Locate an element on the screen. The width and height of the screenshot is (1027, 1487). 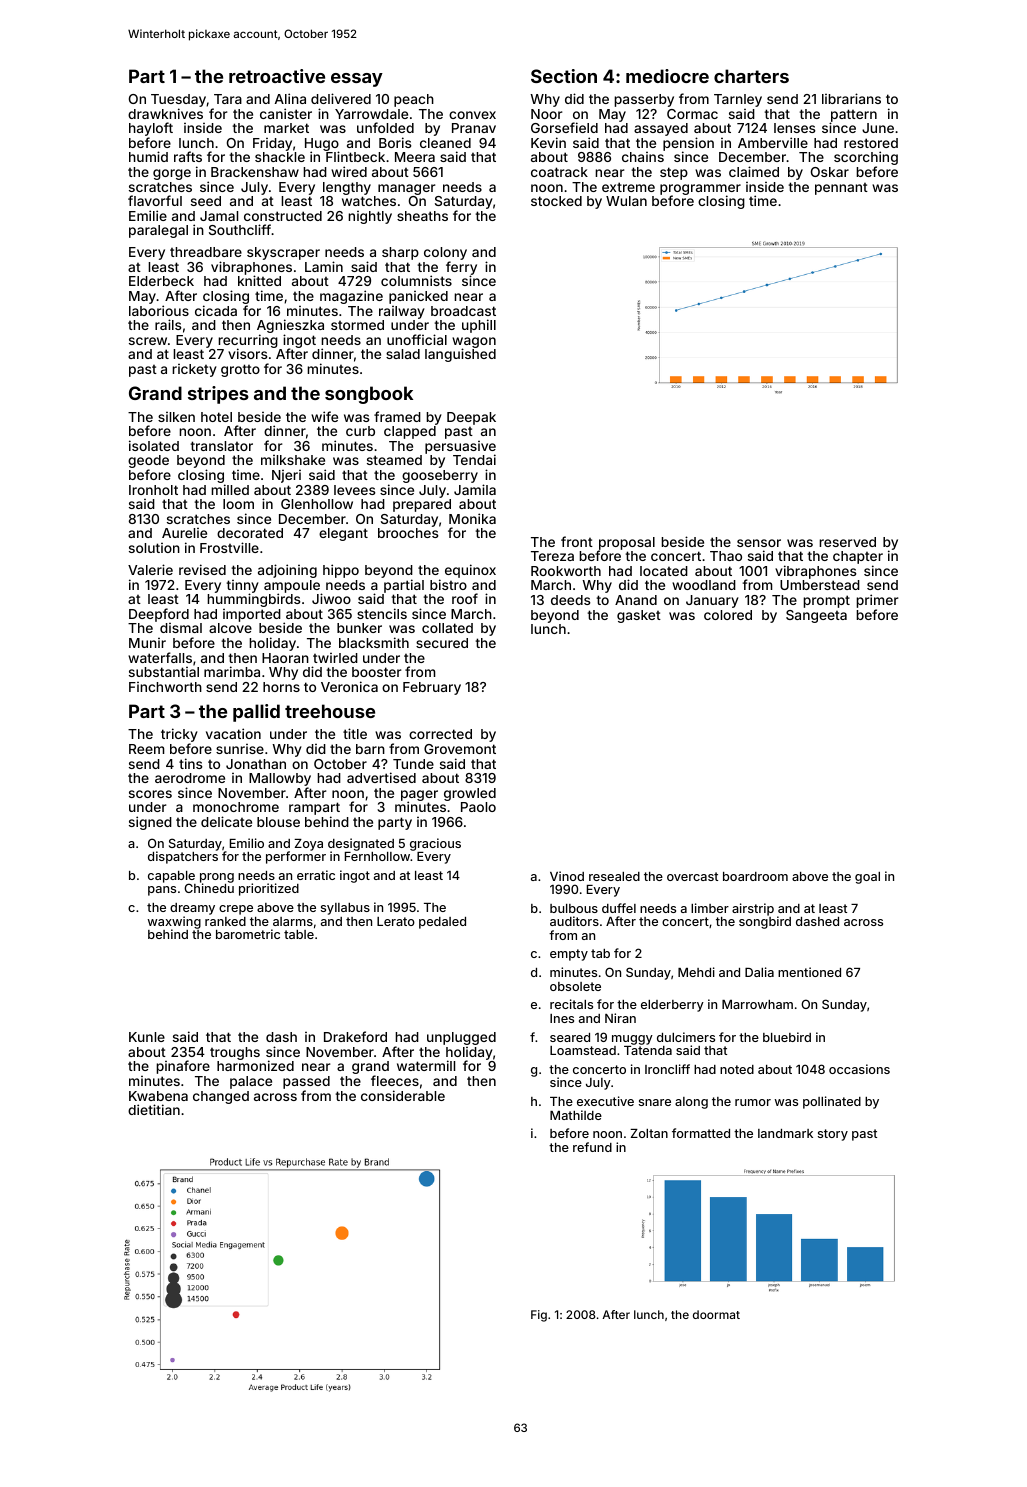
story is located at coordinates (833, 1135).
